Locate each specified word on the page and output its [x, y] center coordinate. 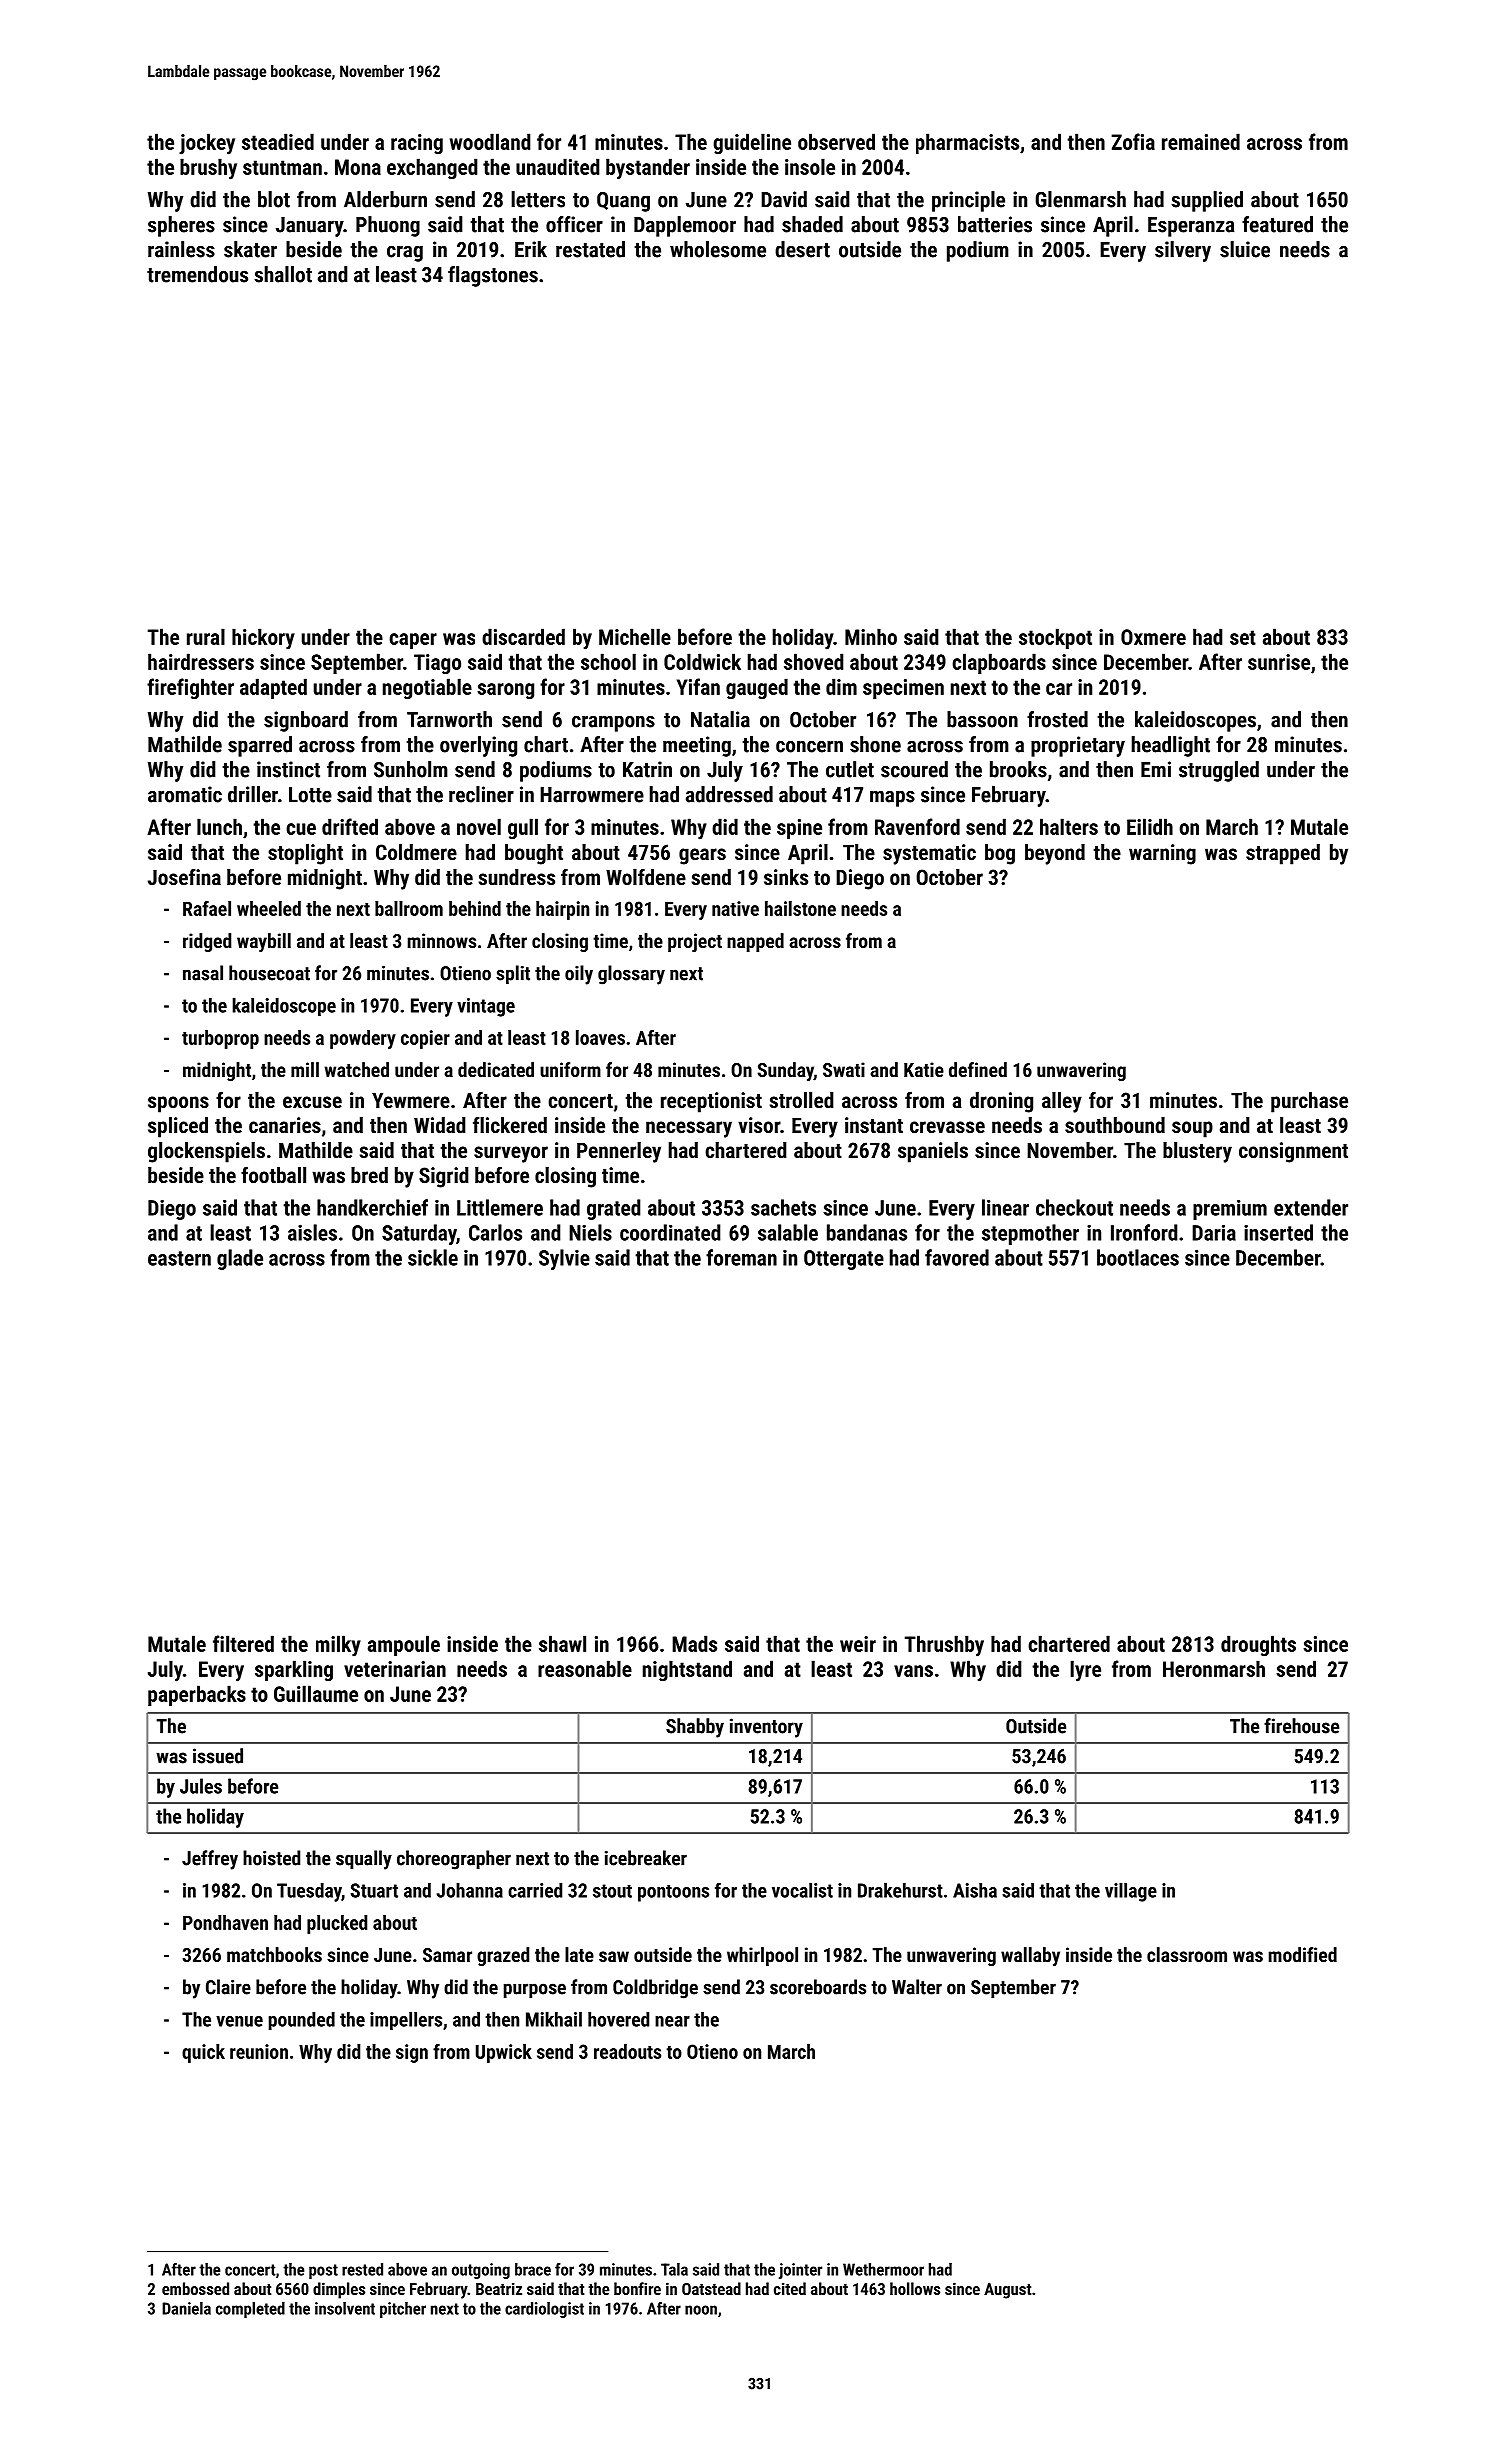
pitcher [403, 2310]
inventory [766, 1728]
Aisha [975, 1890]
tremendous [197, 274]
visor [759, 1125]
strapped [1283, 854]
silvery [1183, 251]
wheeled [269, 908]
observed [836, 141]
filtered [243, 1643]
